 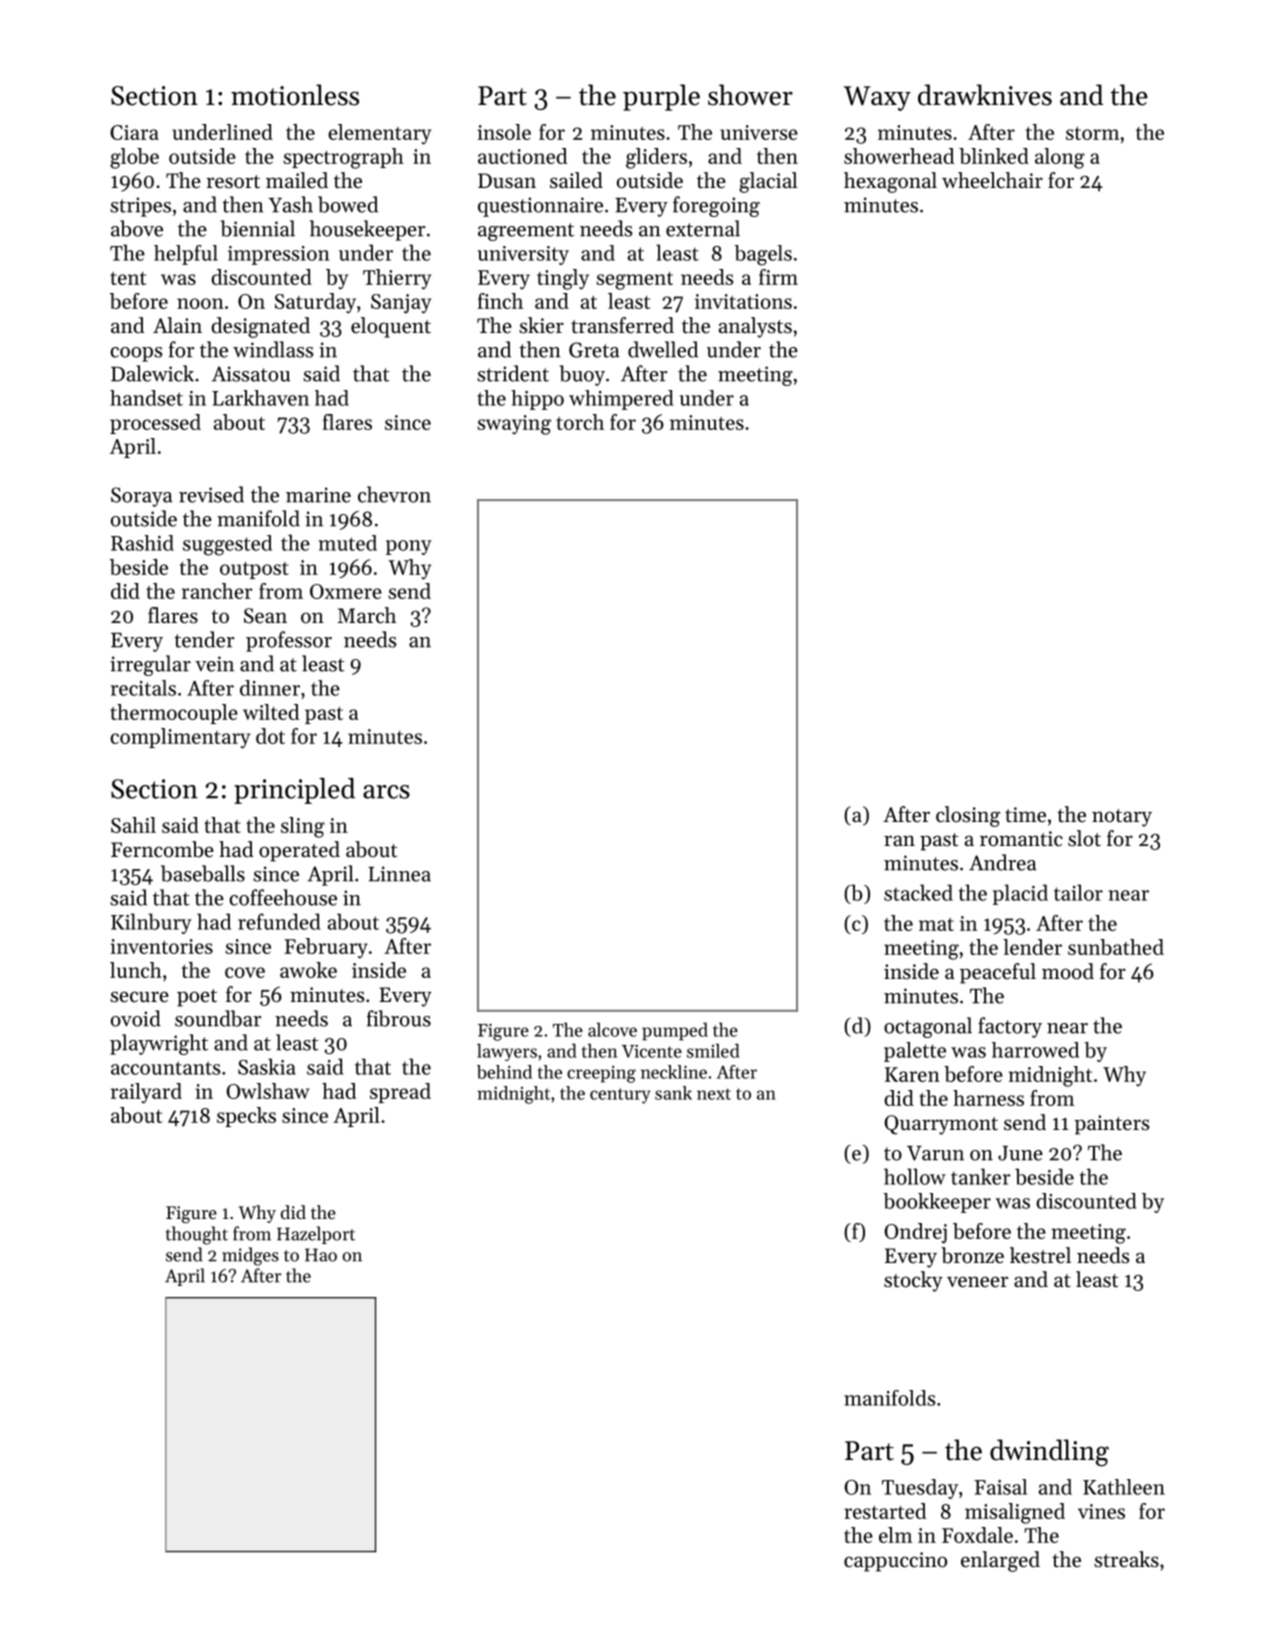 What do you see at coordinates (150, 665) in the image?
I see `irregular` at bounding box center [150, 665].
